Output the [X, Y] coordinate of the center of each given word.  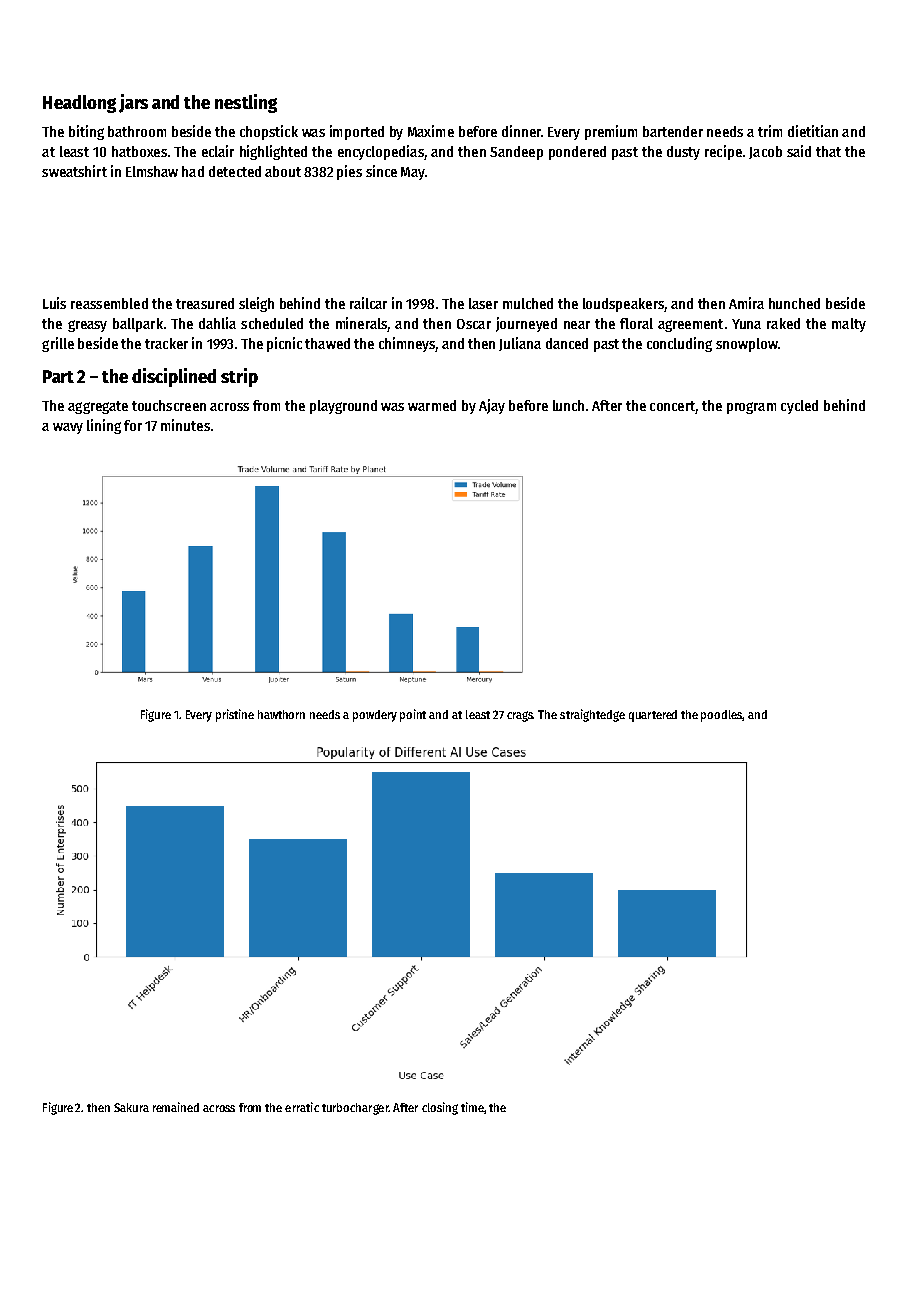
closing [440, 1108]
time [472, 1107]
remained [176, 1107]
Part [58, 376]
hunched [794, 303]
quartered [653, 716]
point [413, 715]
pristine [235, 715]
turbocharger [355, 1109]
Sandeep [516, 153]
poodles [722, 716]
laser [483, 303]
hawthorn [281, 714]
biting [86, 132]
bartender [673, 131]
